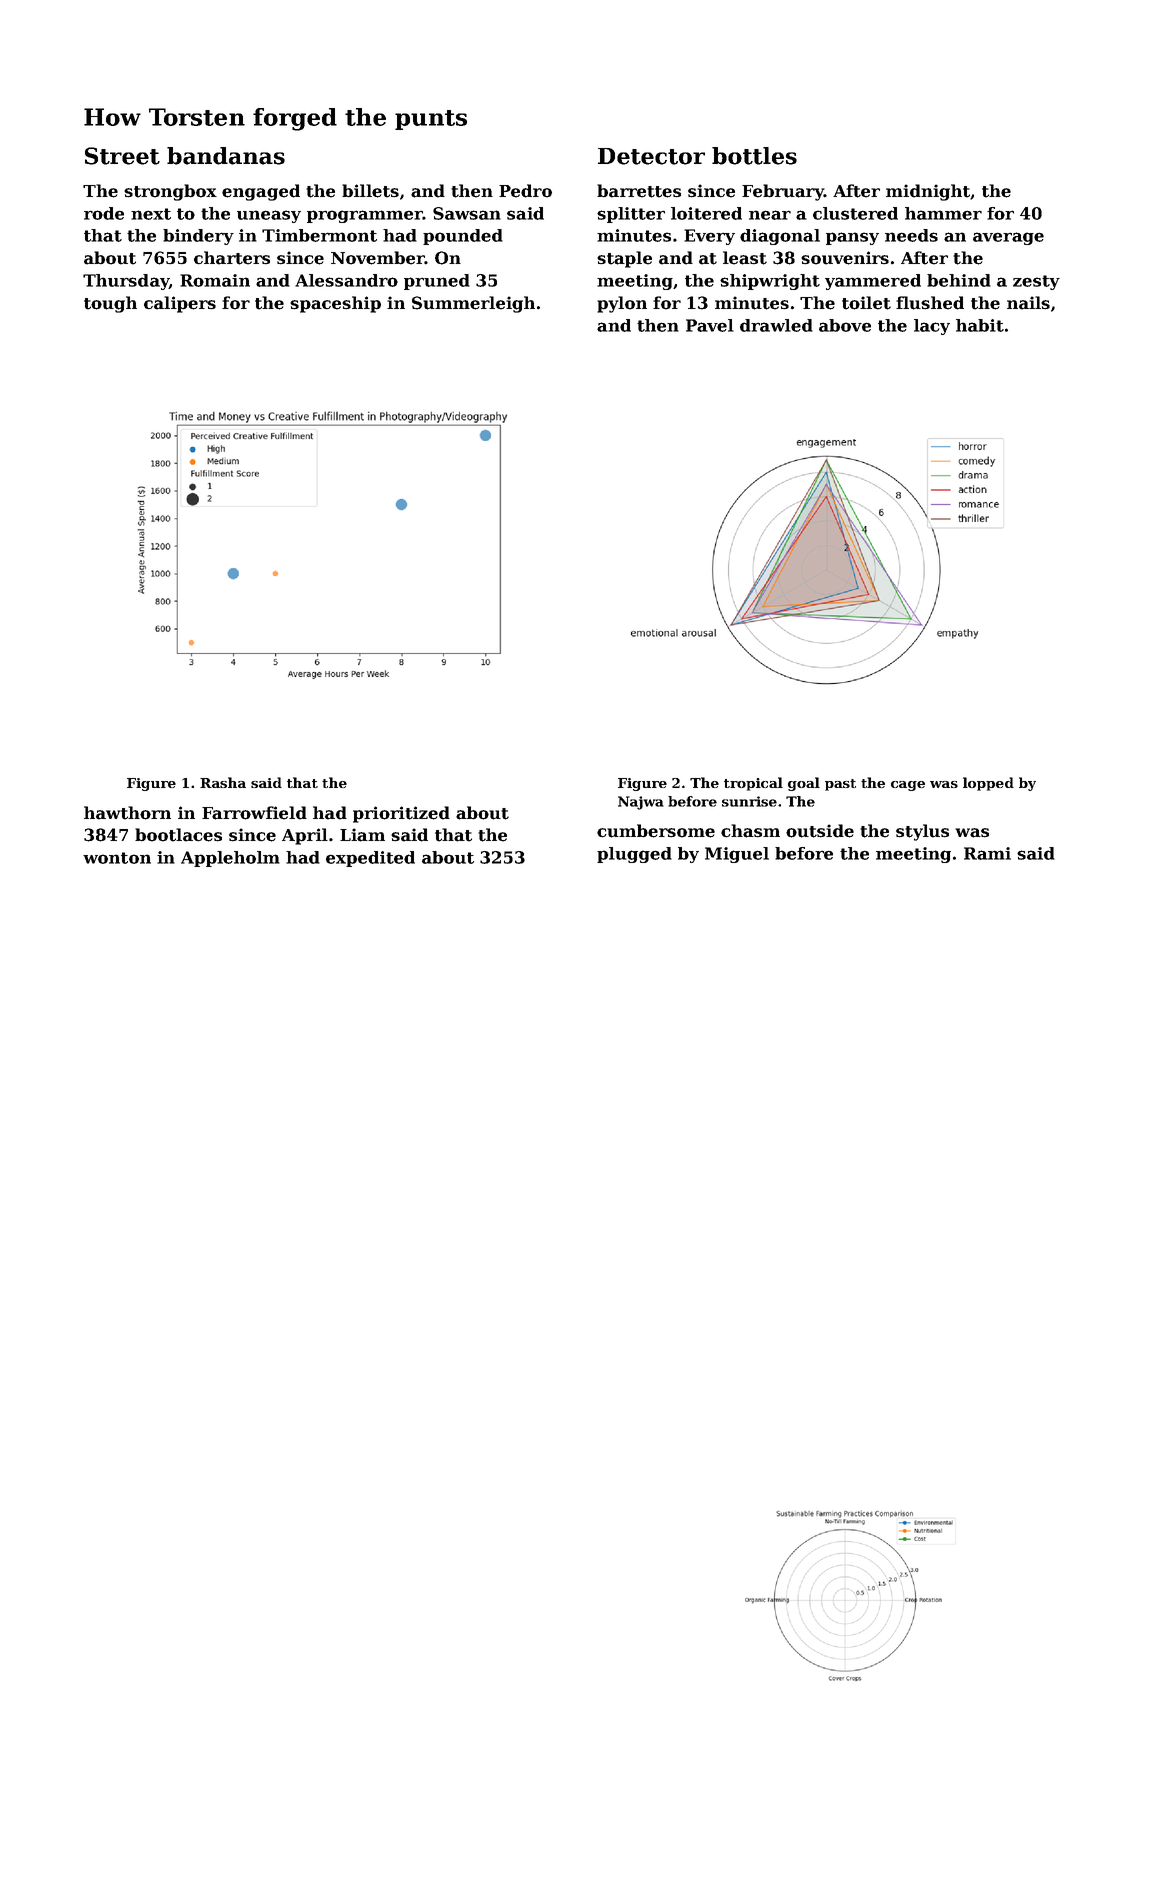 Image resolution: width=1153 pixels, height=1899 pixels. What do you see at coordinates (749, 801) in the screenshot?
I see `sunrise` at bounding box center [749, 801].
